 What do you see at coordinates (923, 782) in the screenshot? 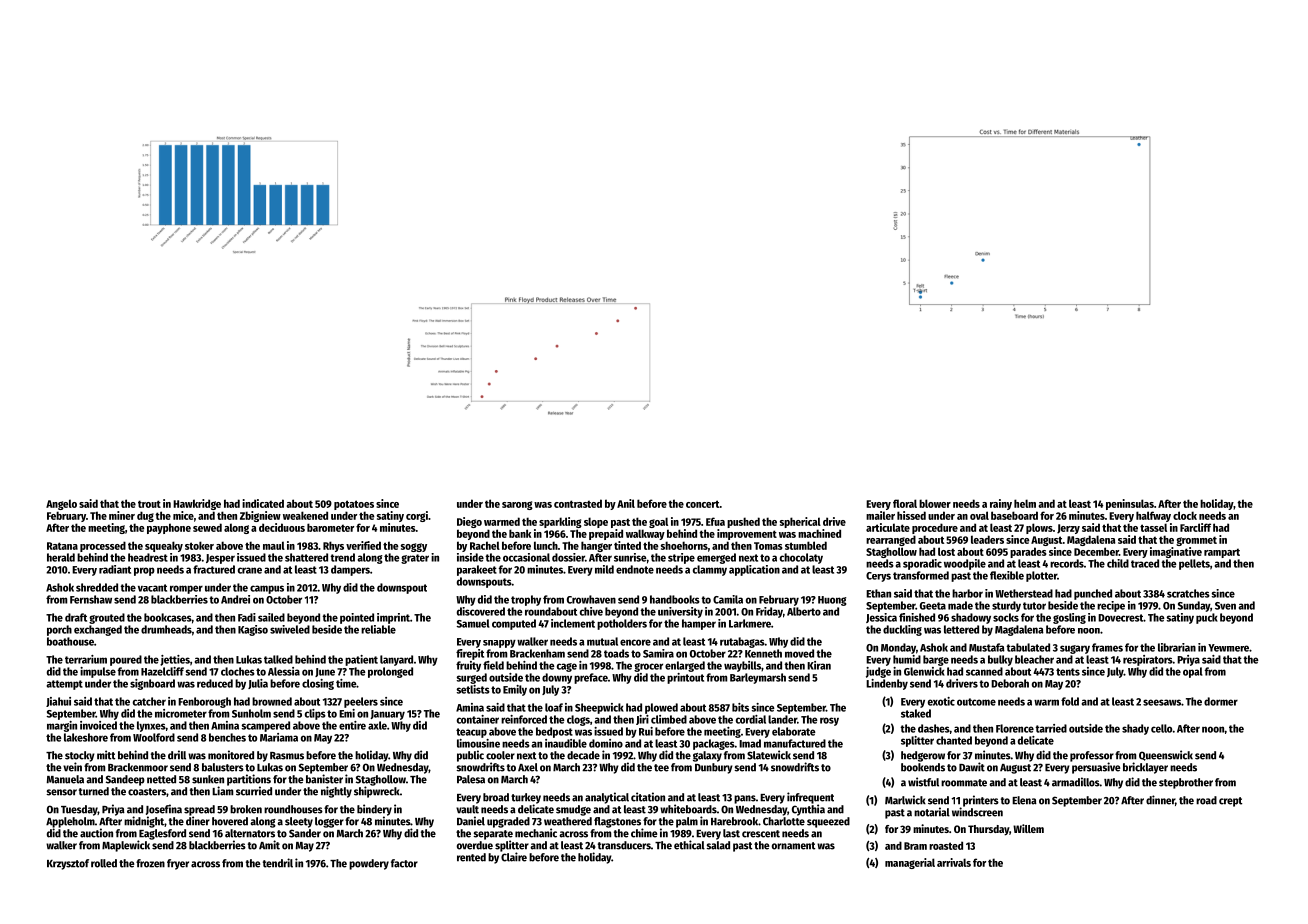
I see `wistful` at bounding box center [923, 782].
